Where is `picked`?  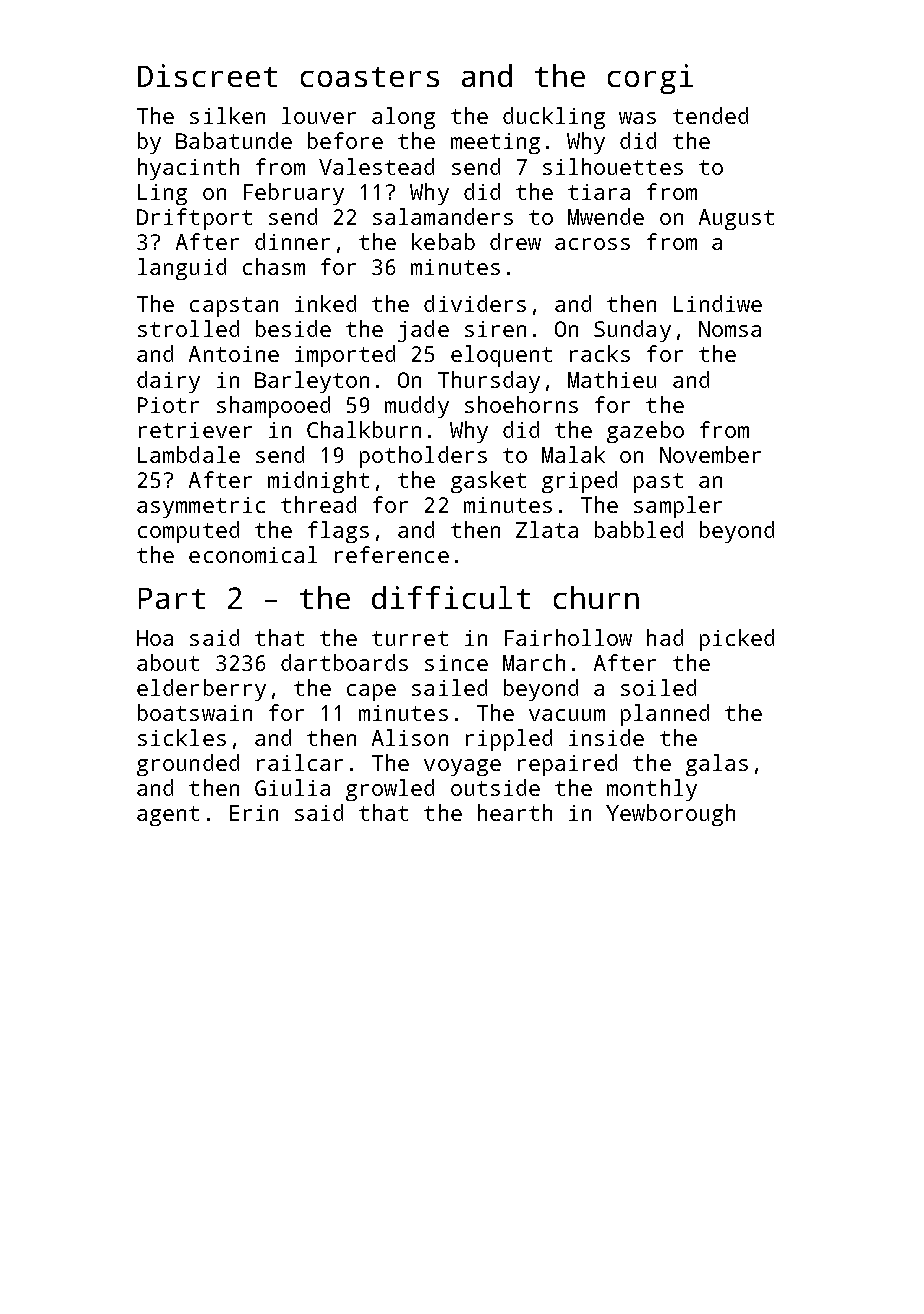
picked is located at coordinates (737, 640).
